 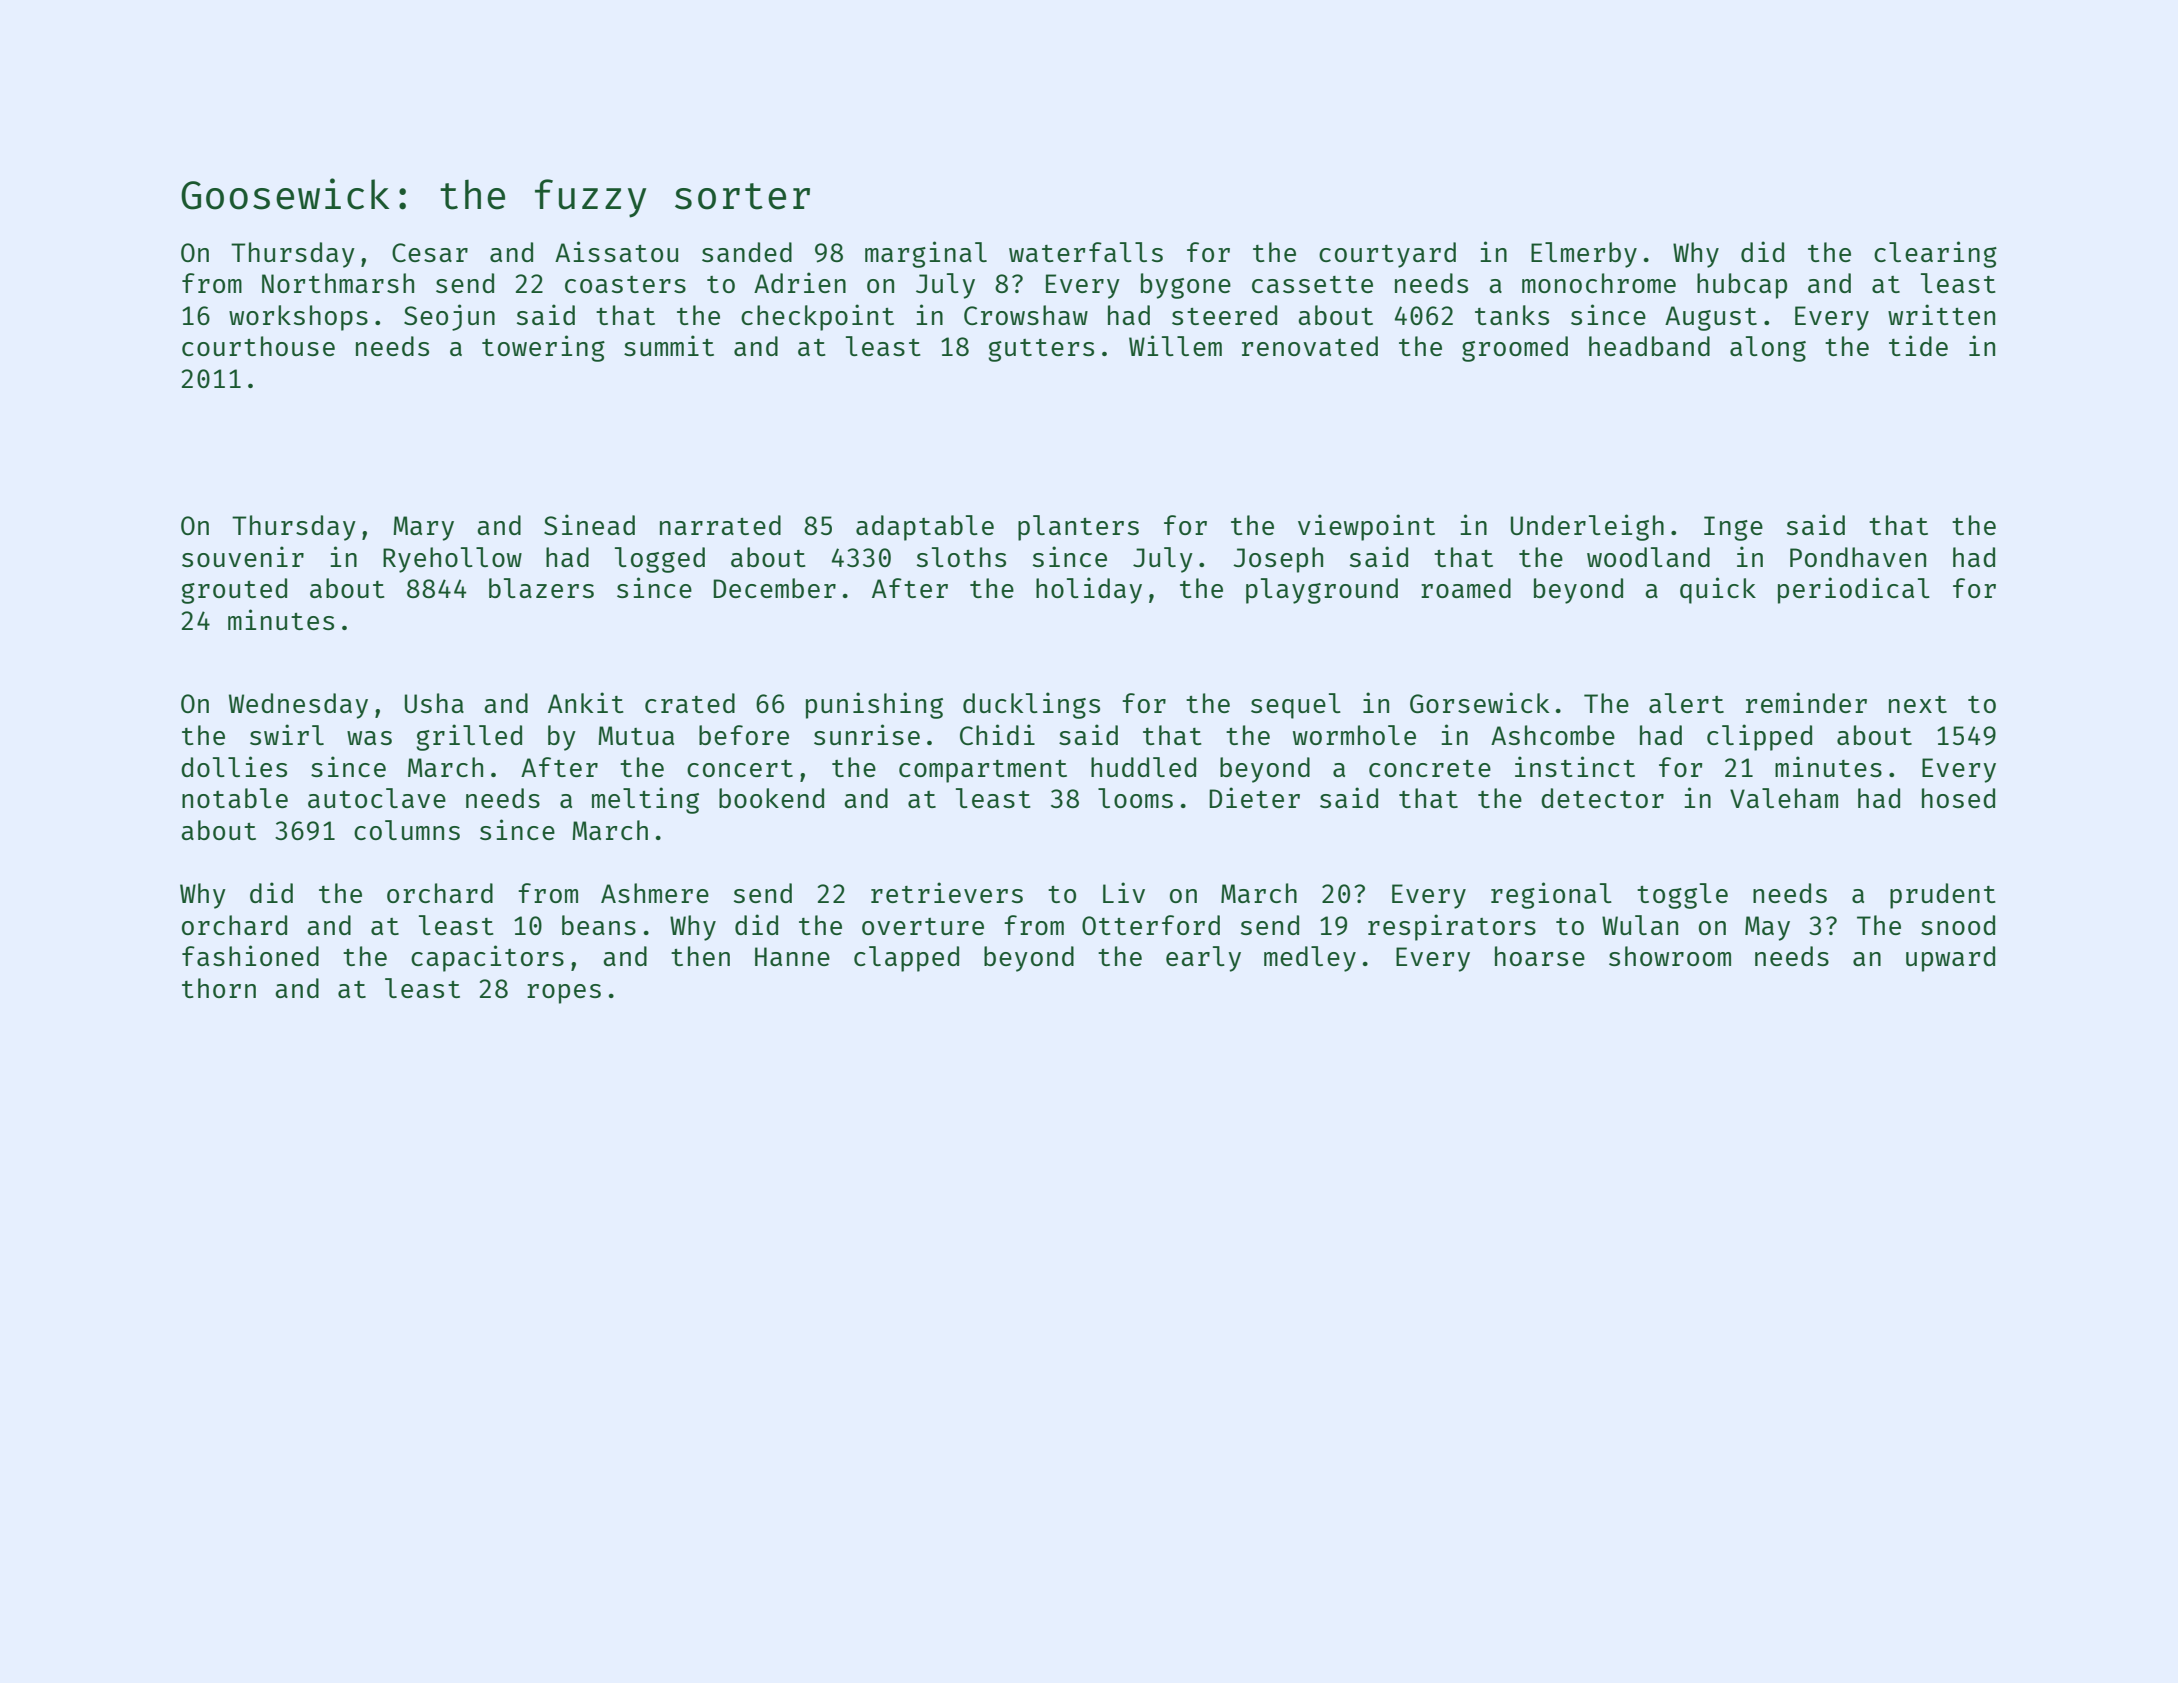 What do you see at coordinates (434, 703) in the screenshot?
I see `Usha` at bounding box center [434, 703].
